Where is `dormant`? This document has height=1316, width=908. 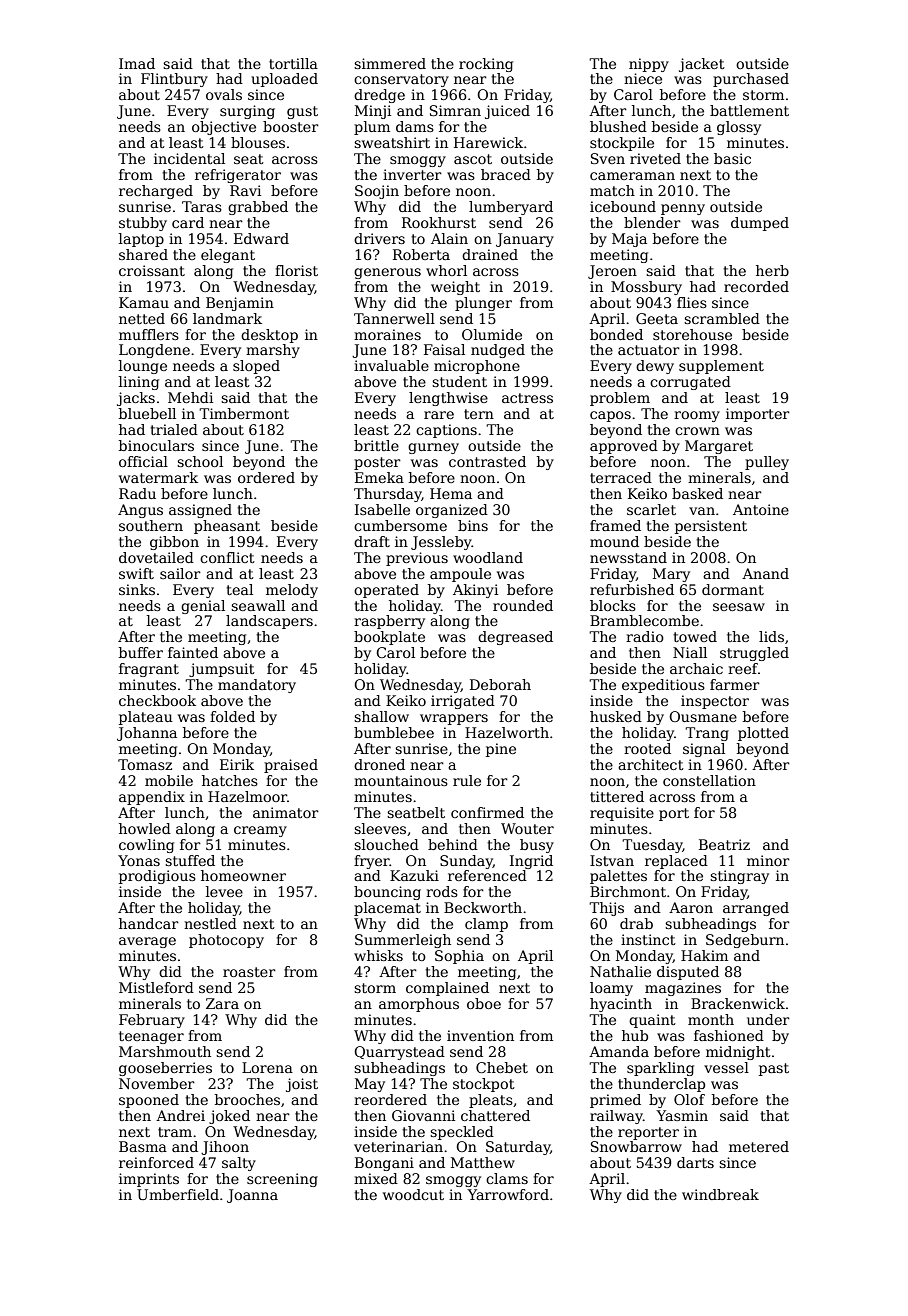
dormant is located at coordinates (733, 589).
